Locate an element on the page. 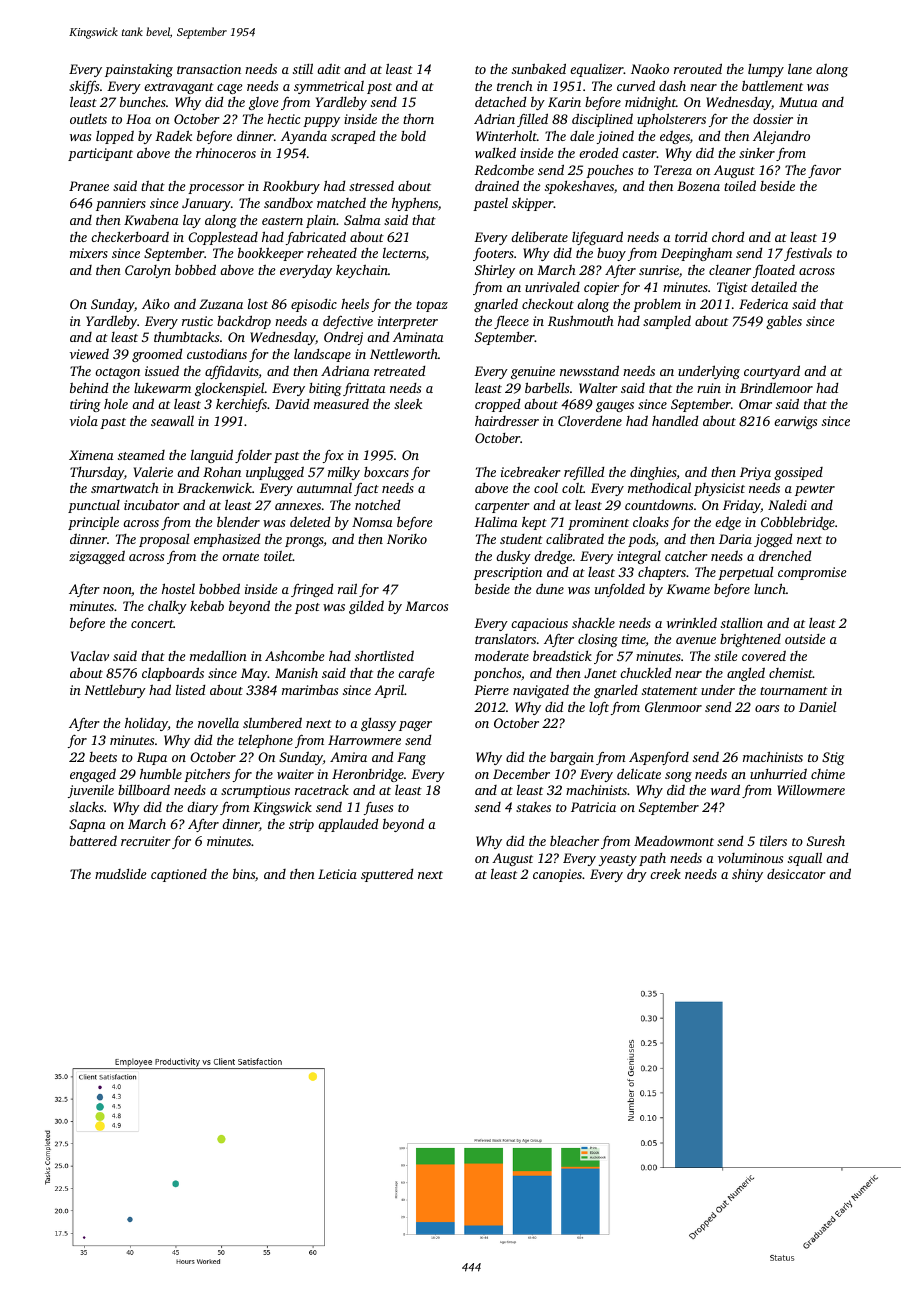  stile is located at coordinates (726, 656).
